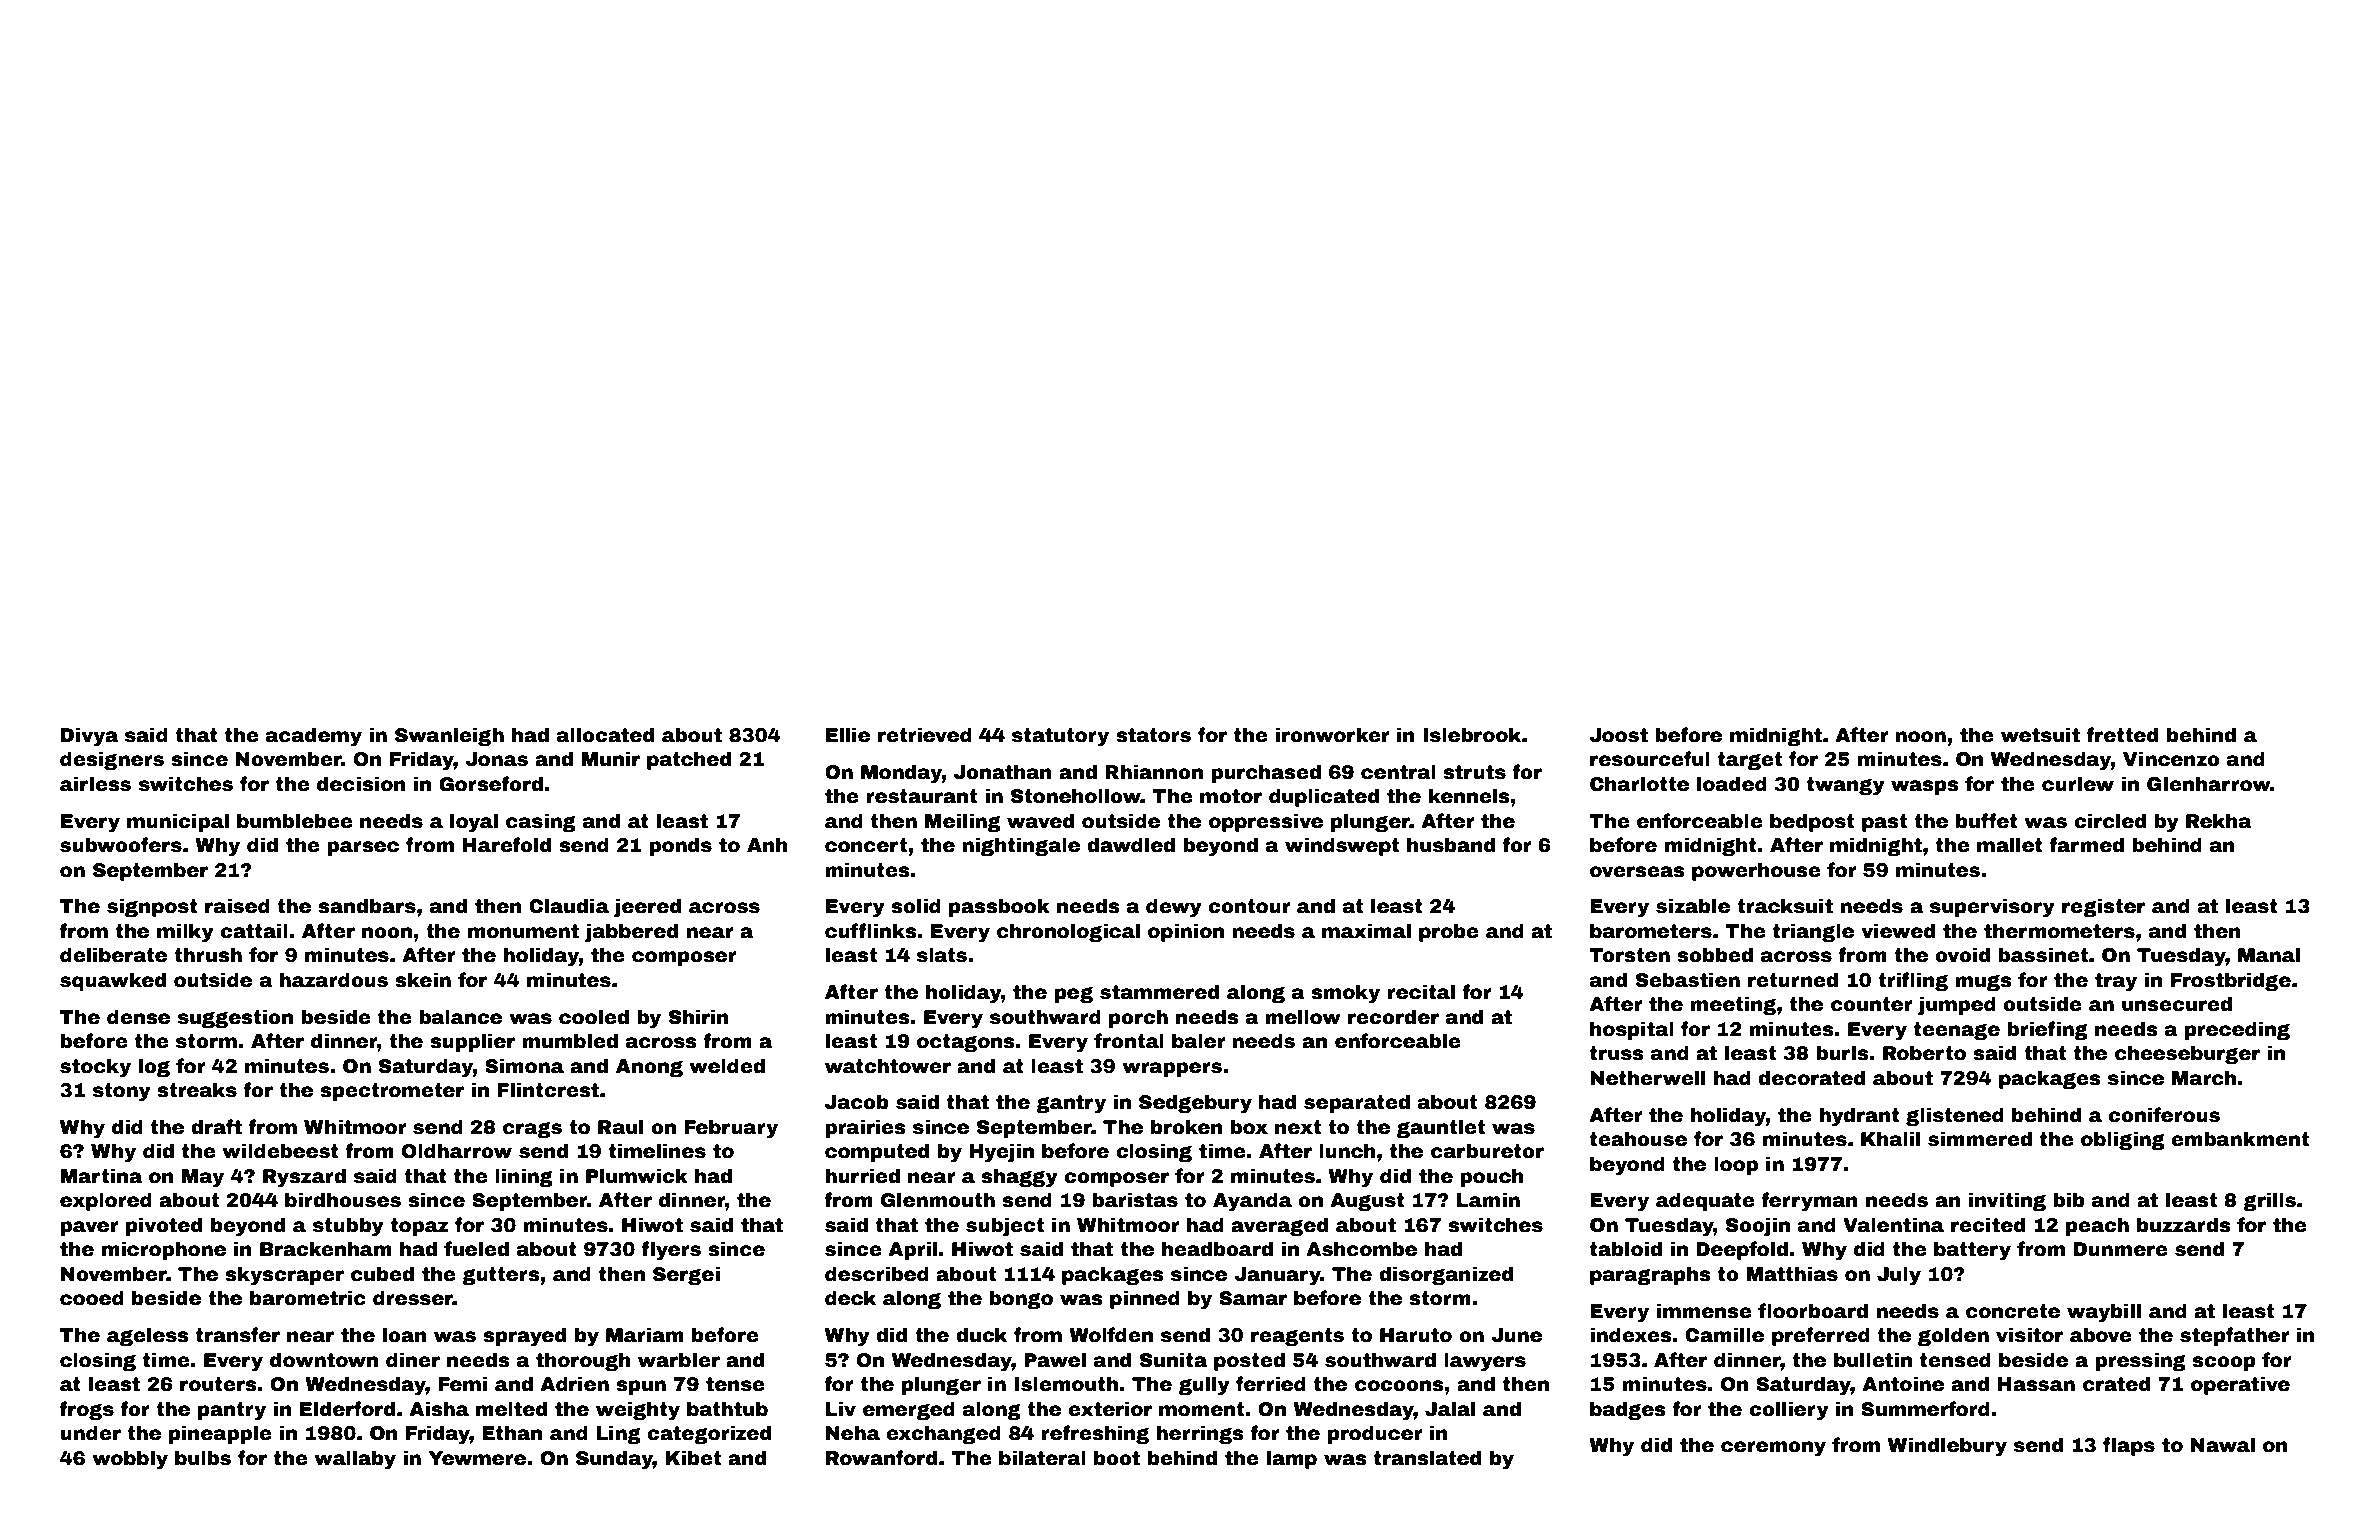  What do you see at coordinates (235, 1018) in the page?
I see `suggestion` at bounding box center [235, 1018].
